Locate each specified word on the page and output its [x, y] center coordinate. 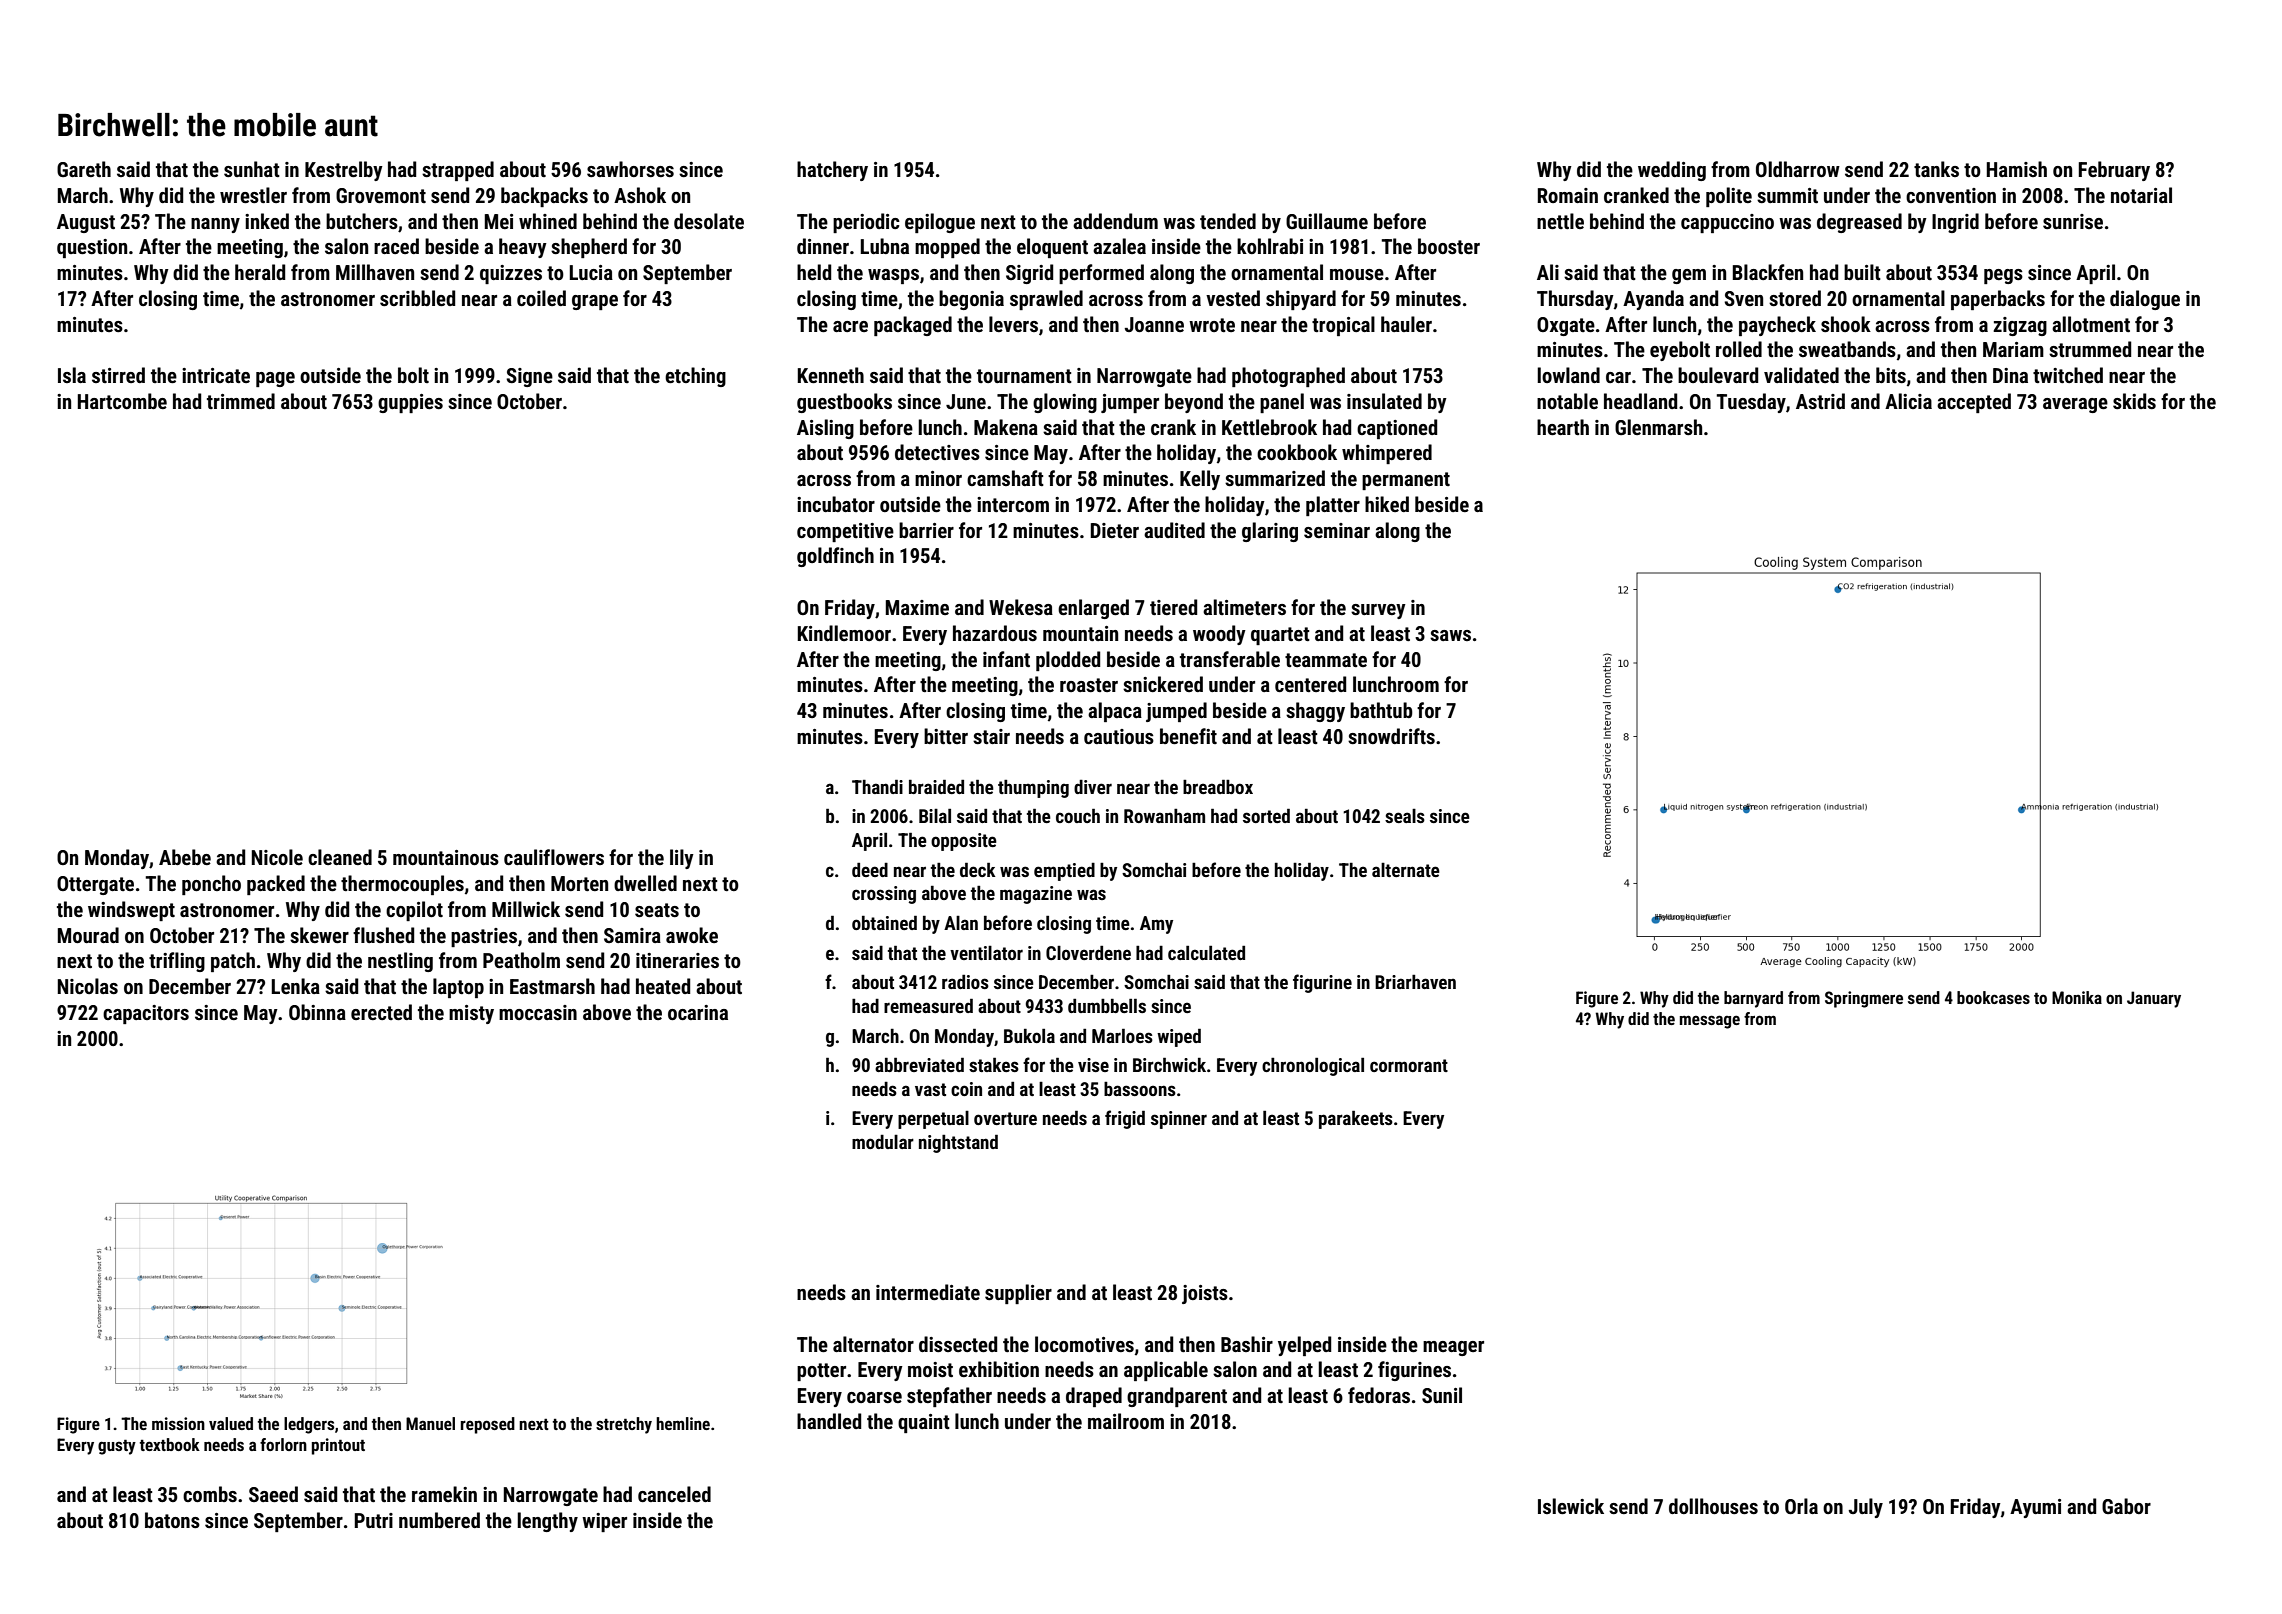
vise [1093, 1065]
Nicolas [88, 986]
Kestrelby [344, 171]
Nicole [277, 857]
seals [1405, 816]
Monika [2077, 997]
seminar [1337, 530]
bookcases [1993, 997]
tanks [1936, 169]
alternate [1406, 870]
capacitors [146, 1014]
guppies [410, 403]
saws [1450, 635]
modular [883, 1142]
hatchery [832, 171]
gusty [117, 1447]
